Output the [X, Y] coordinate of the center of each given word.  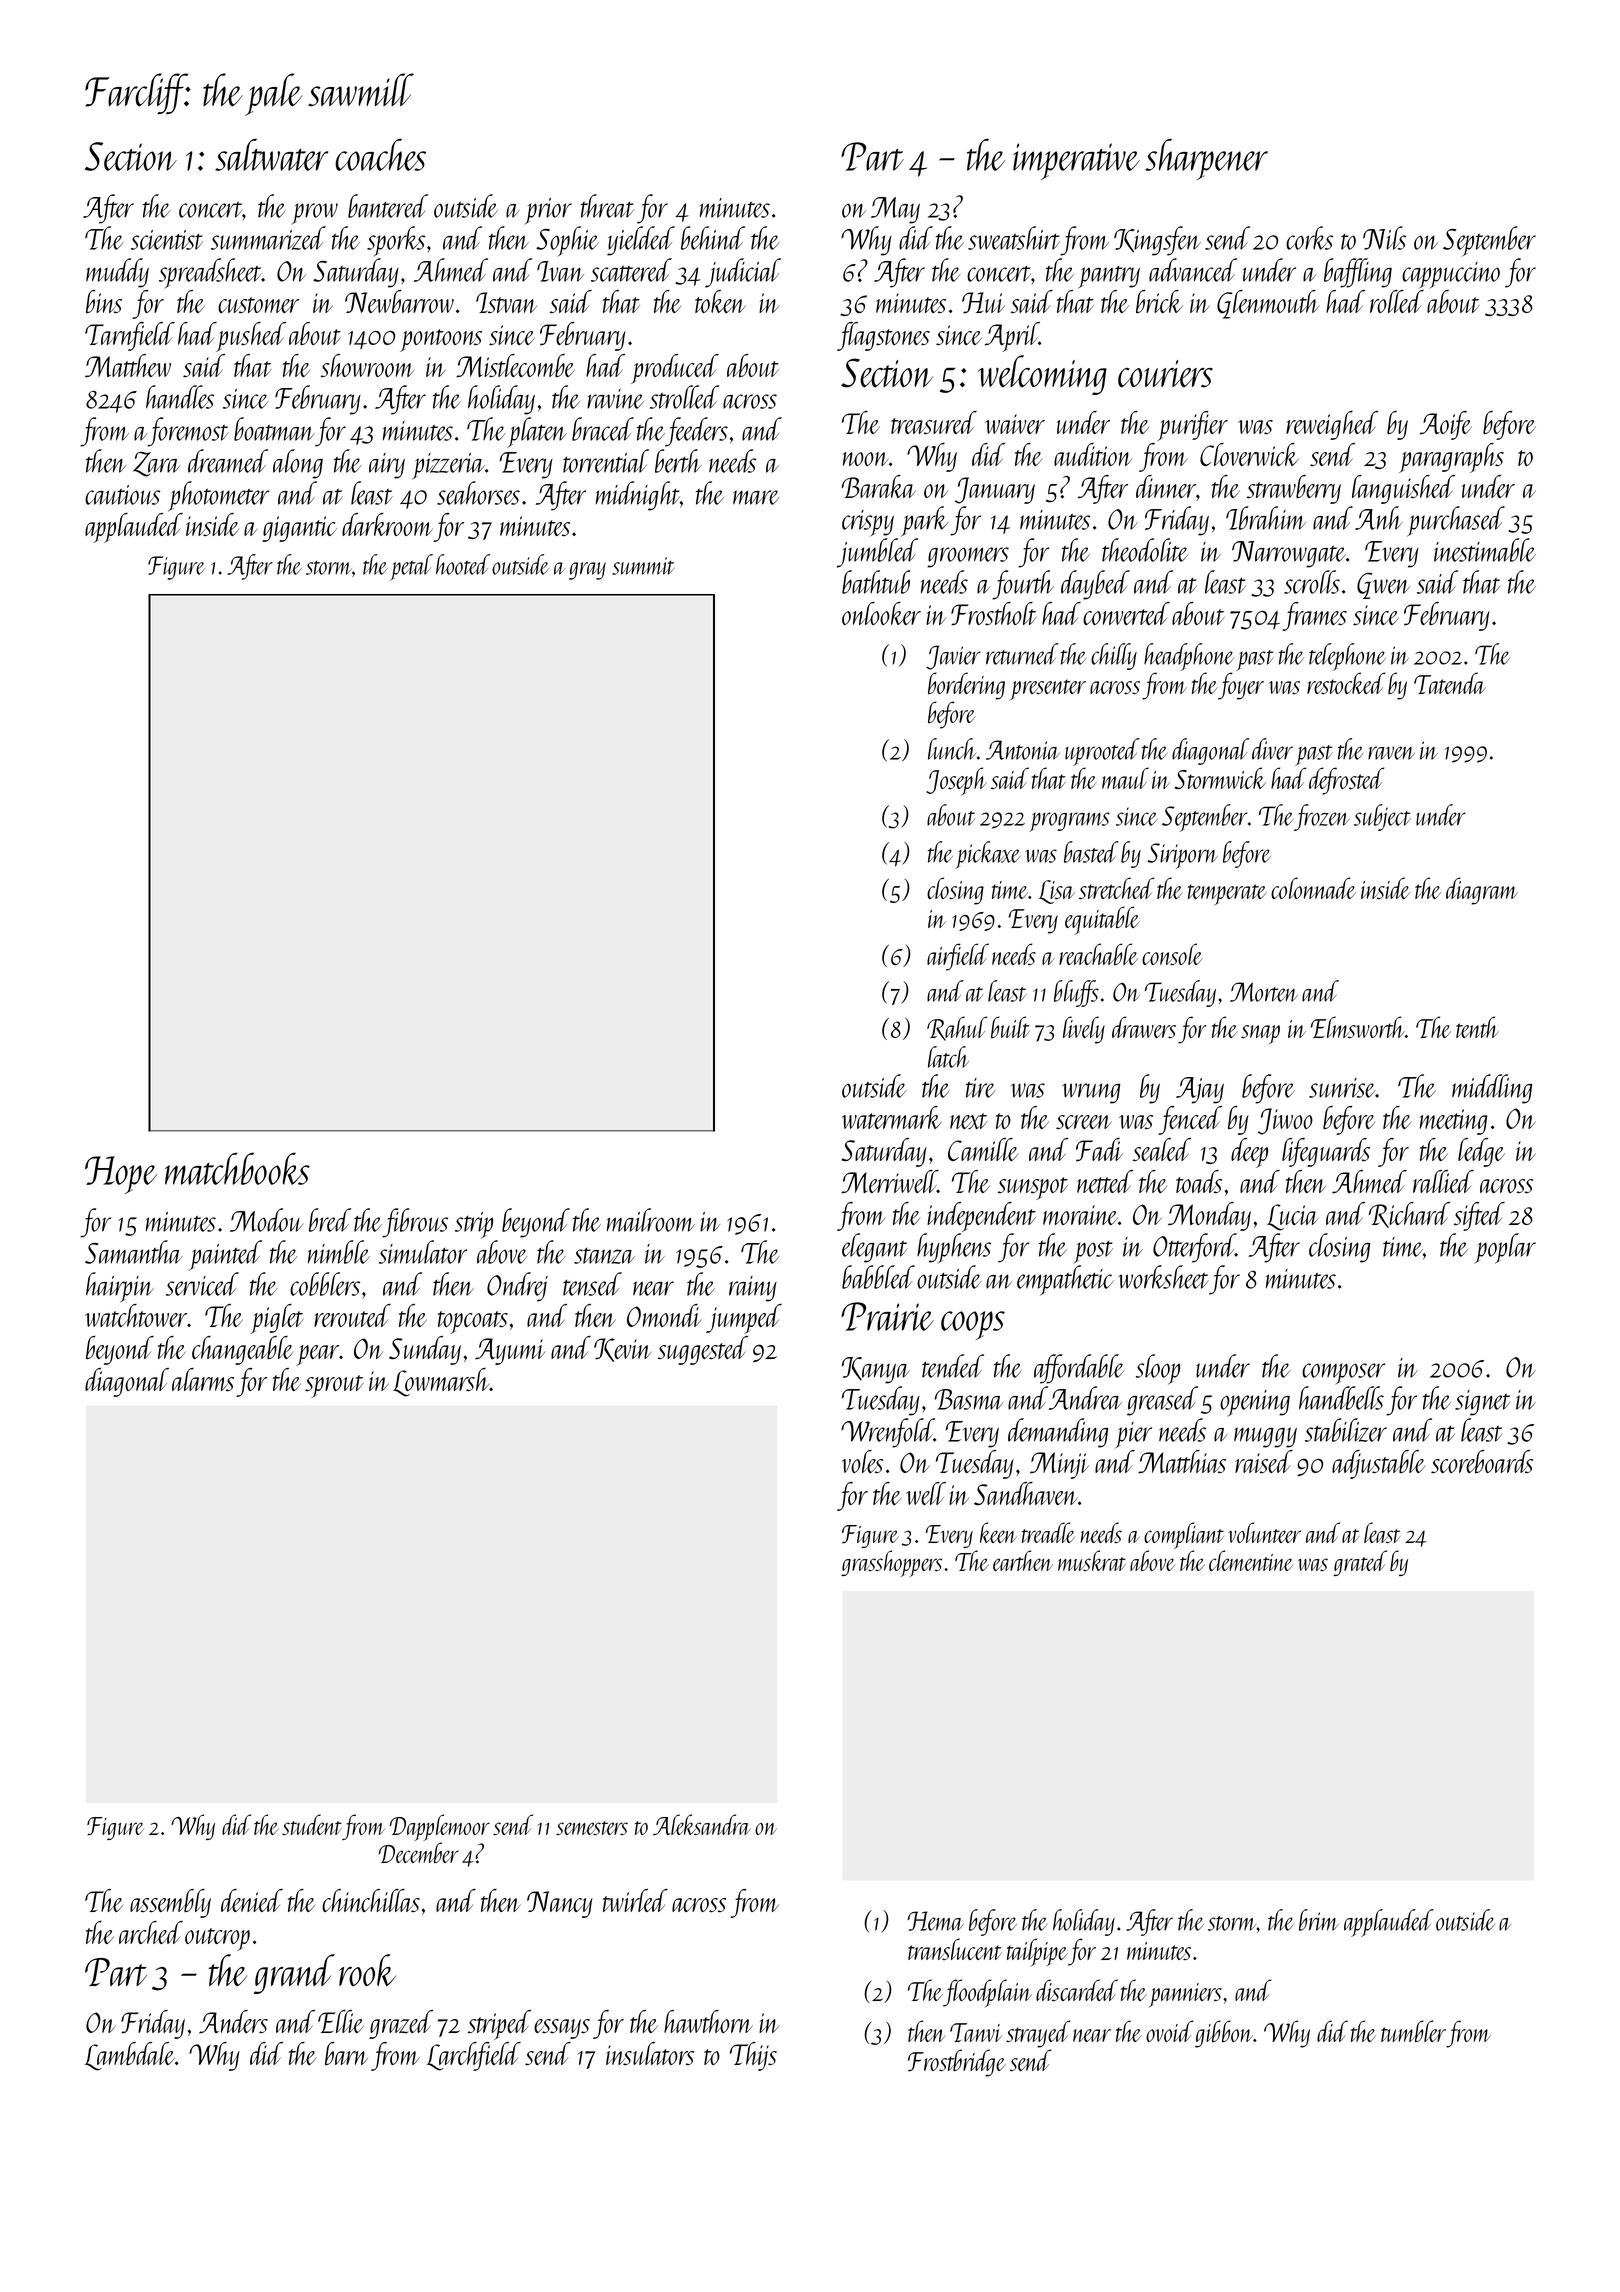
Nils [1384, 238]
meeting [1453, 1122]
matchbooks [237, 1168]
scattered [631, 270]
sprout [334, 1386]
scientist [167, 240]
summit [643, 566]
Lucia [1293, 1217]
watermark [892, 1117]
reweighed [1332, 425]
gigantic [299, 529]
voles [862, 1461]
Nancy [560, 1904]
